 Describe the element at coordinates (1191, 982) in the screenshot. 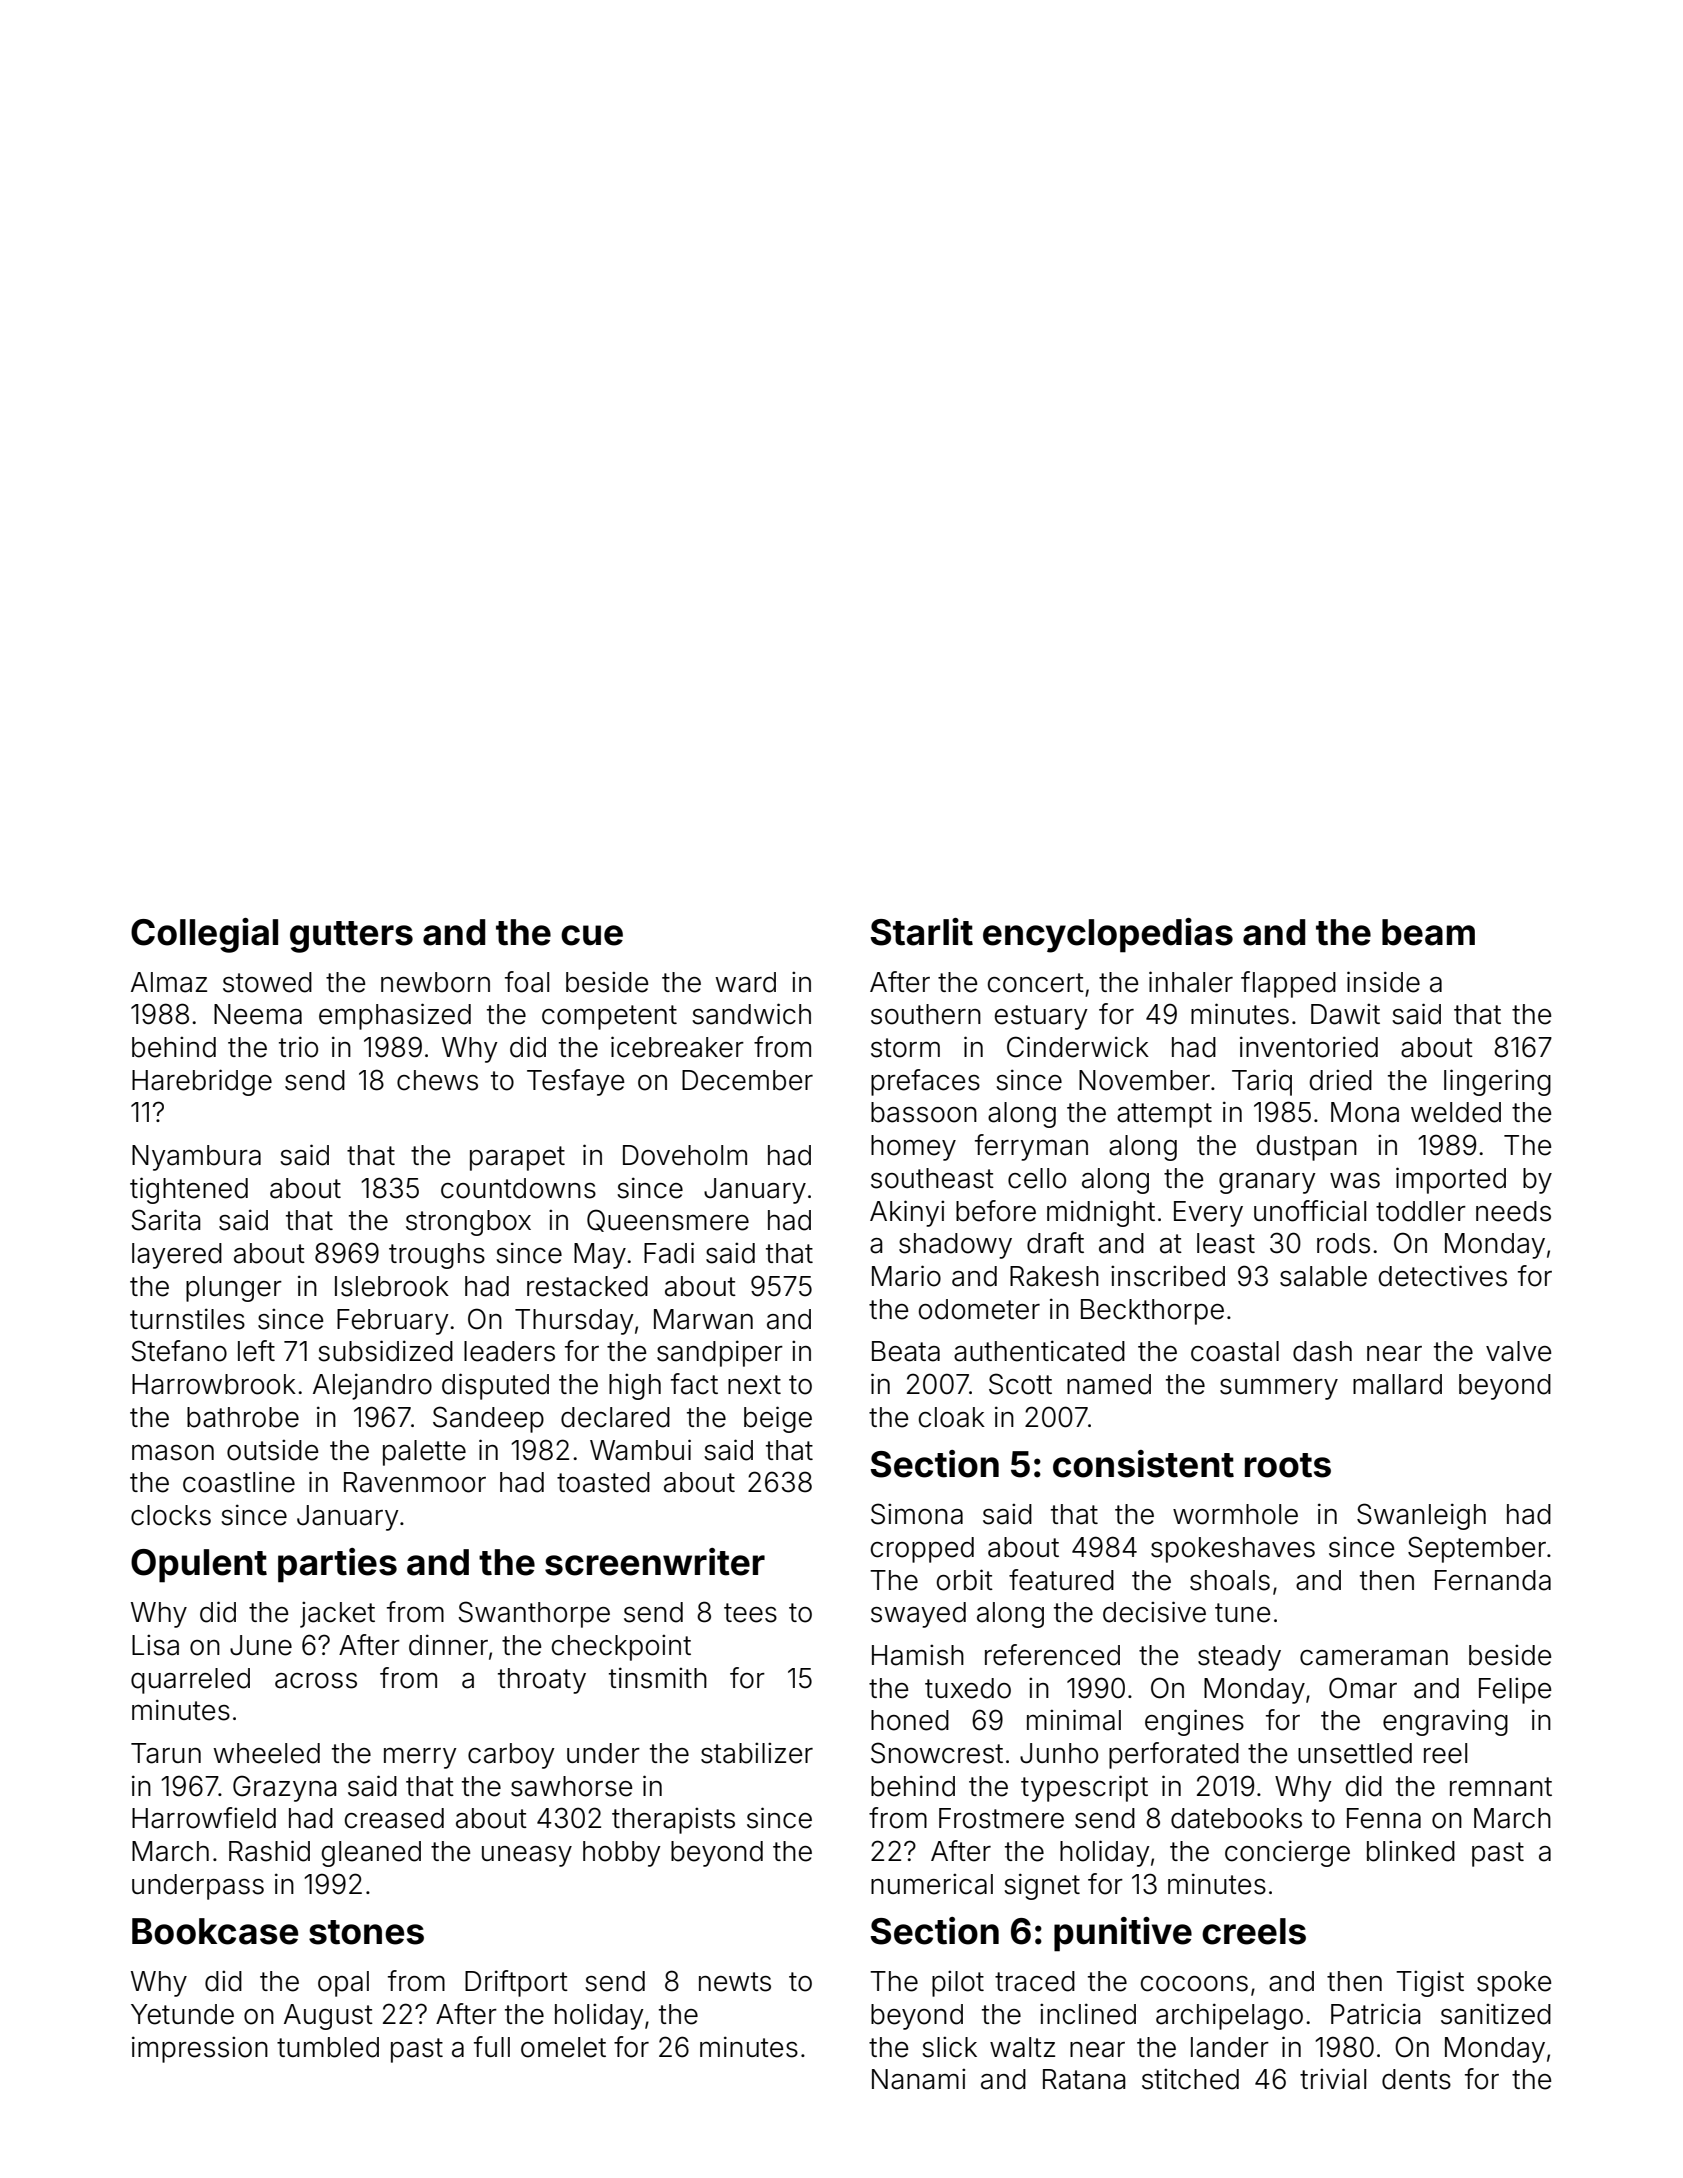

I see `inhaler` at that location.
